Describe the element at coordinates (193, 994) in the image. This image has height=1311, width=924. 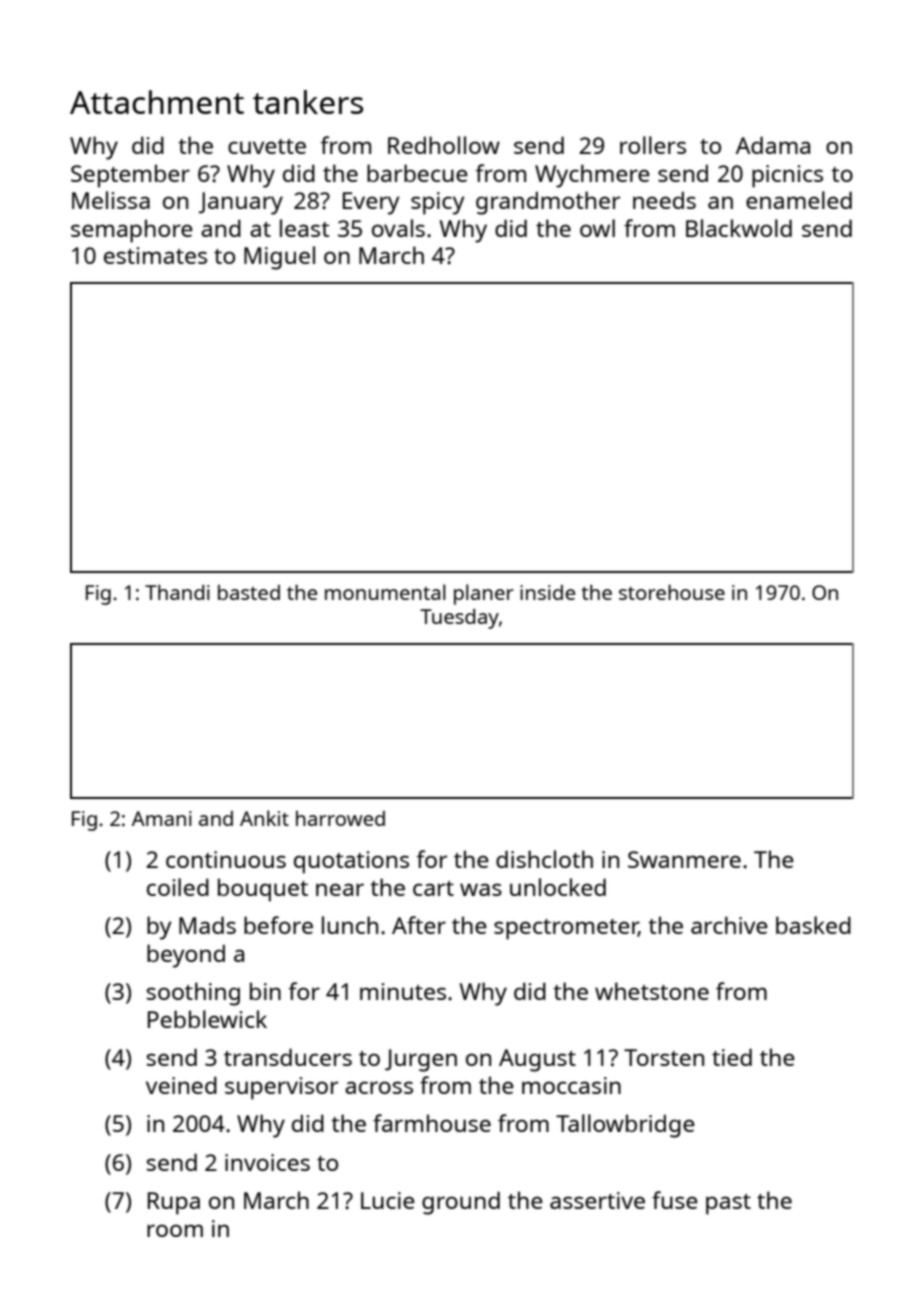
I see `soothing` at that location.
